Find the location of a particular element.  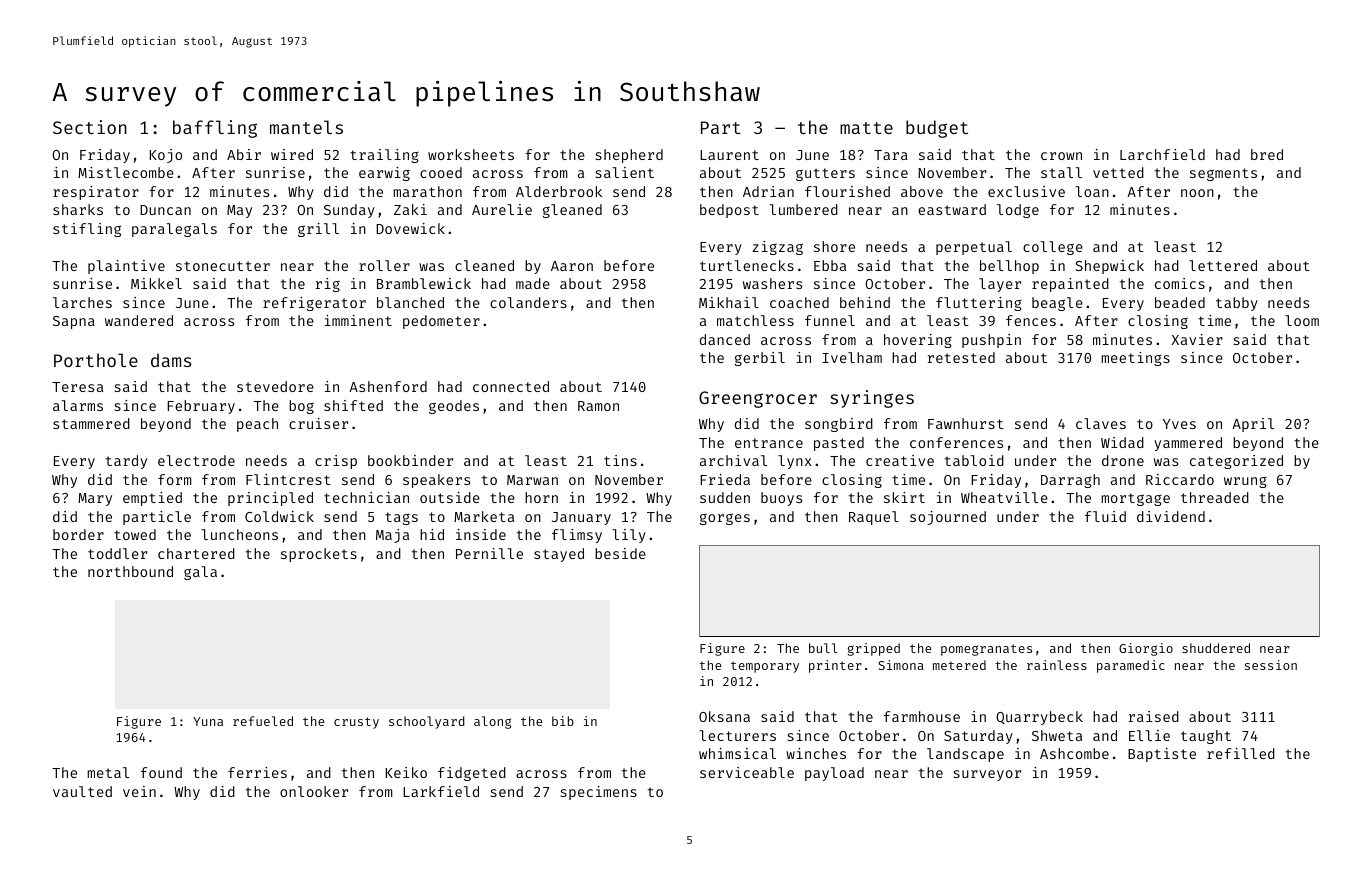

earwig is located at coordinates (384, 174).
